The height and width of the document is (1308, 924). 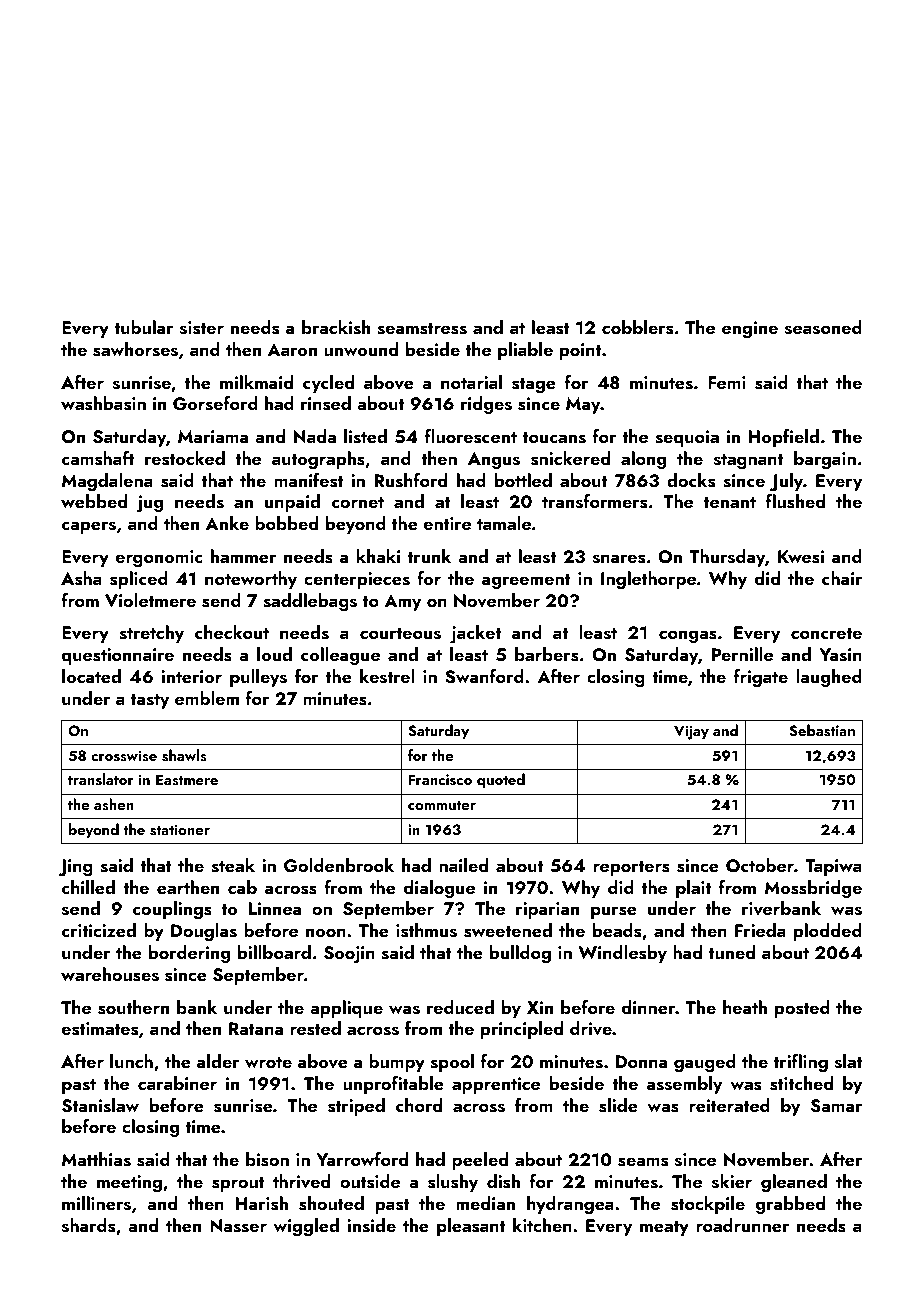 What do you see at coordinates (232, 632) in the document?
I see `checkout` at bounding box center [232, 632].
